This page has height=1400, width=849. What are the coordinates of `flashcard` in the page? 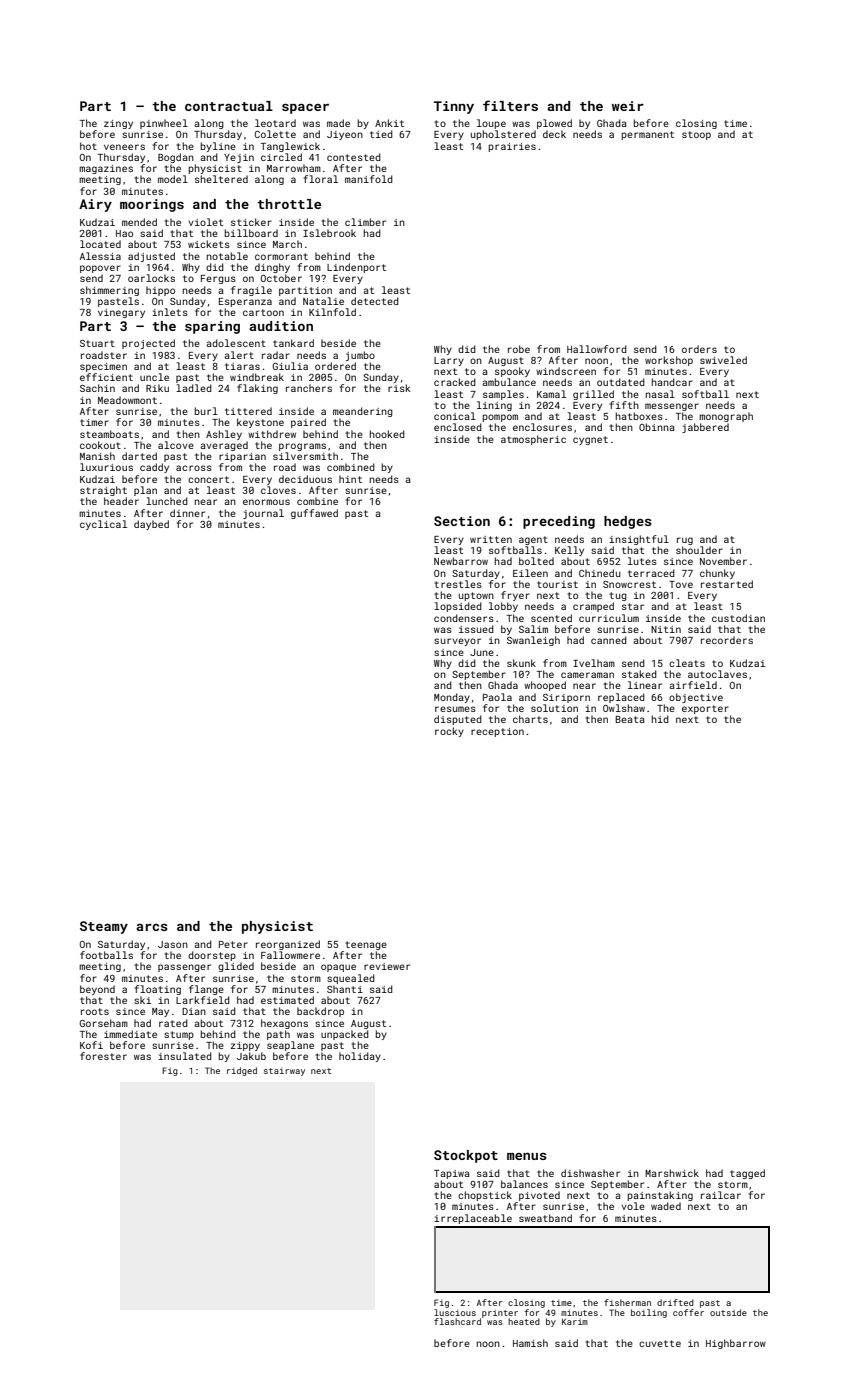 It's located at (457, 1321).
